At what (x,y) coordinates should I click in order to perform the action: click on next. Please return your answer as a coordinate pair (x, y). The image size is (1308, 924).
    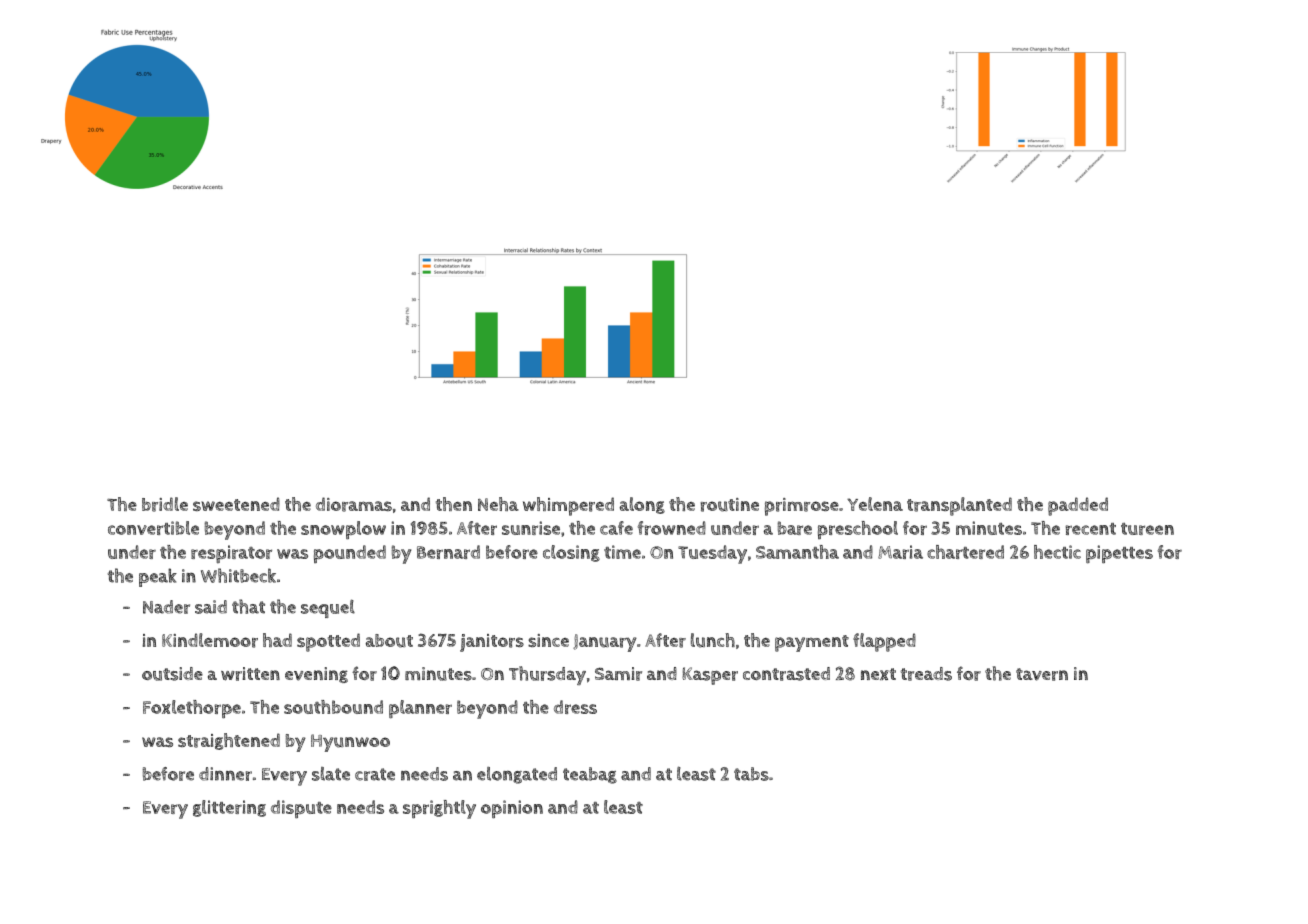
    Looking at the image, I should click on (878, 674).
